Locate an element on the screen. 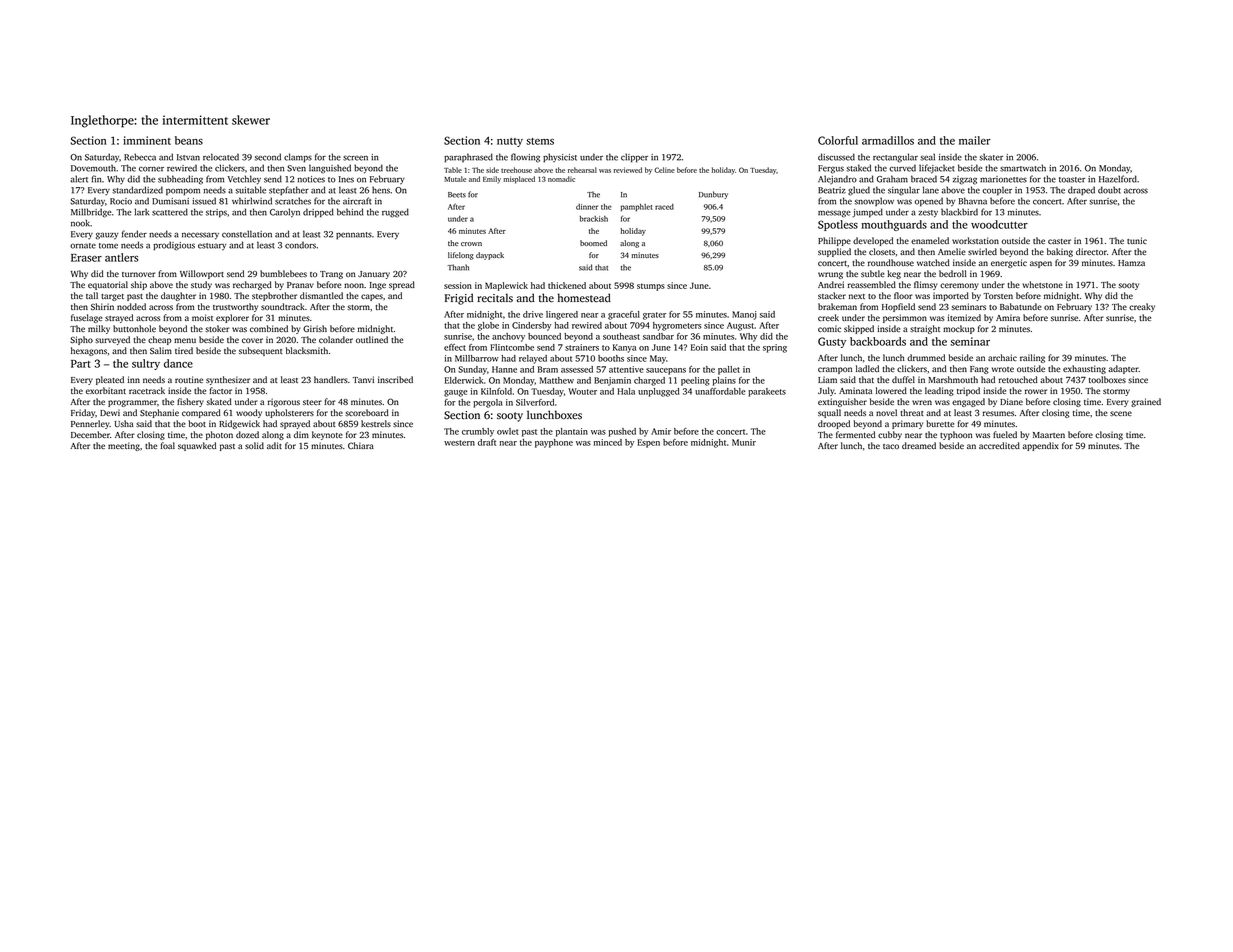 This screenshot has height=952, width=1233. director is located at coordinates (1091, 251).
